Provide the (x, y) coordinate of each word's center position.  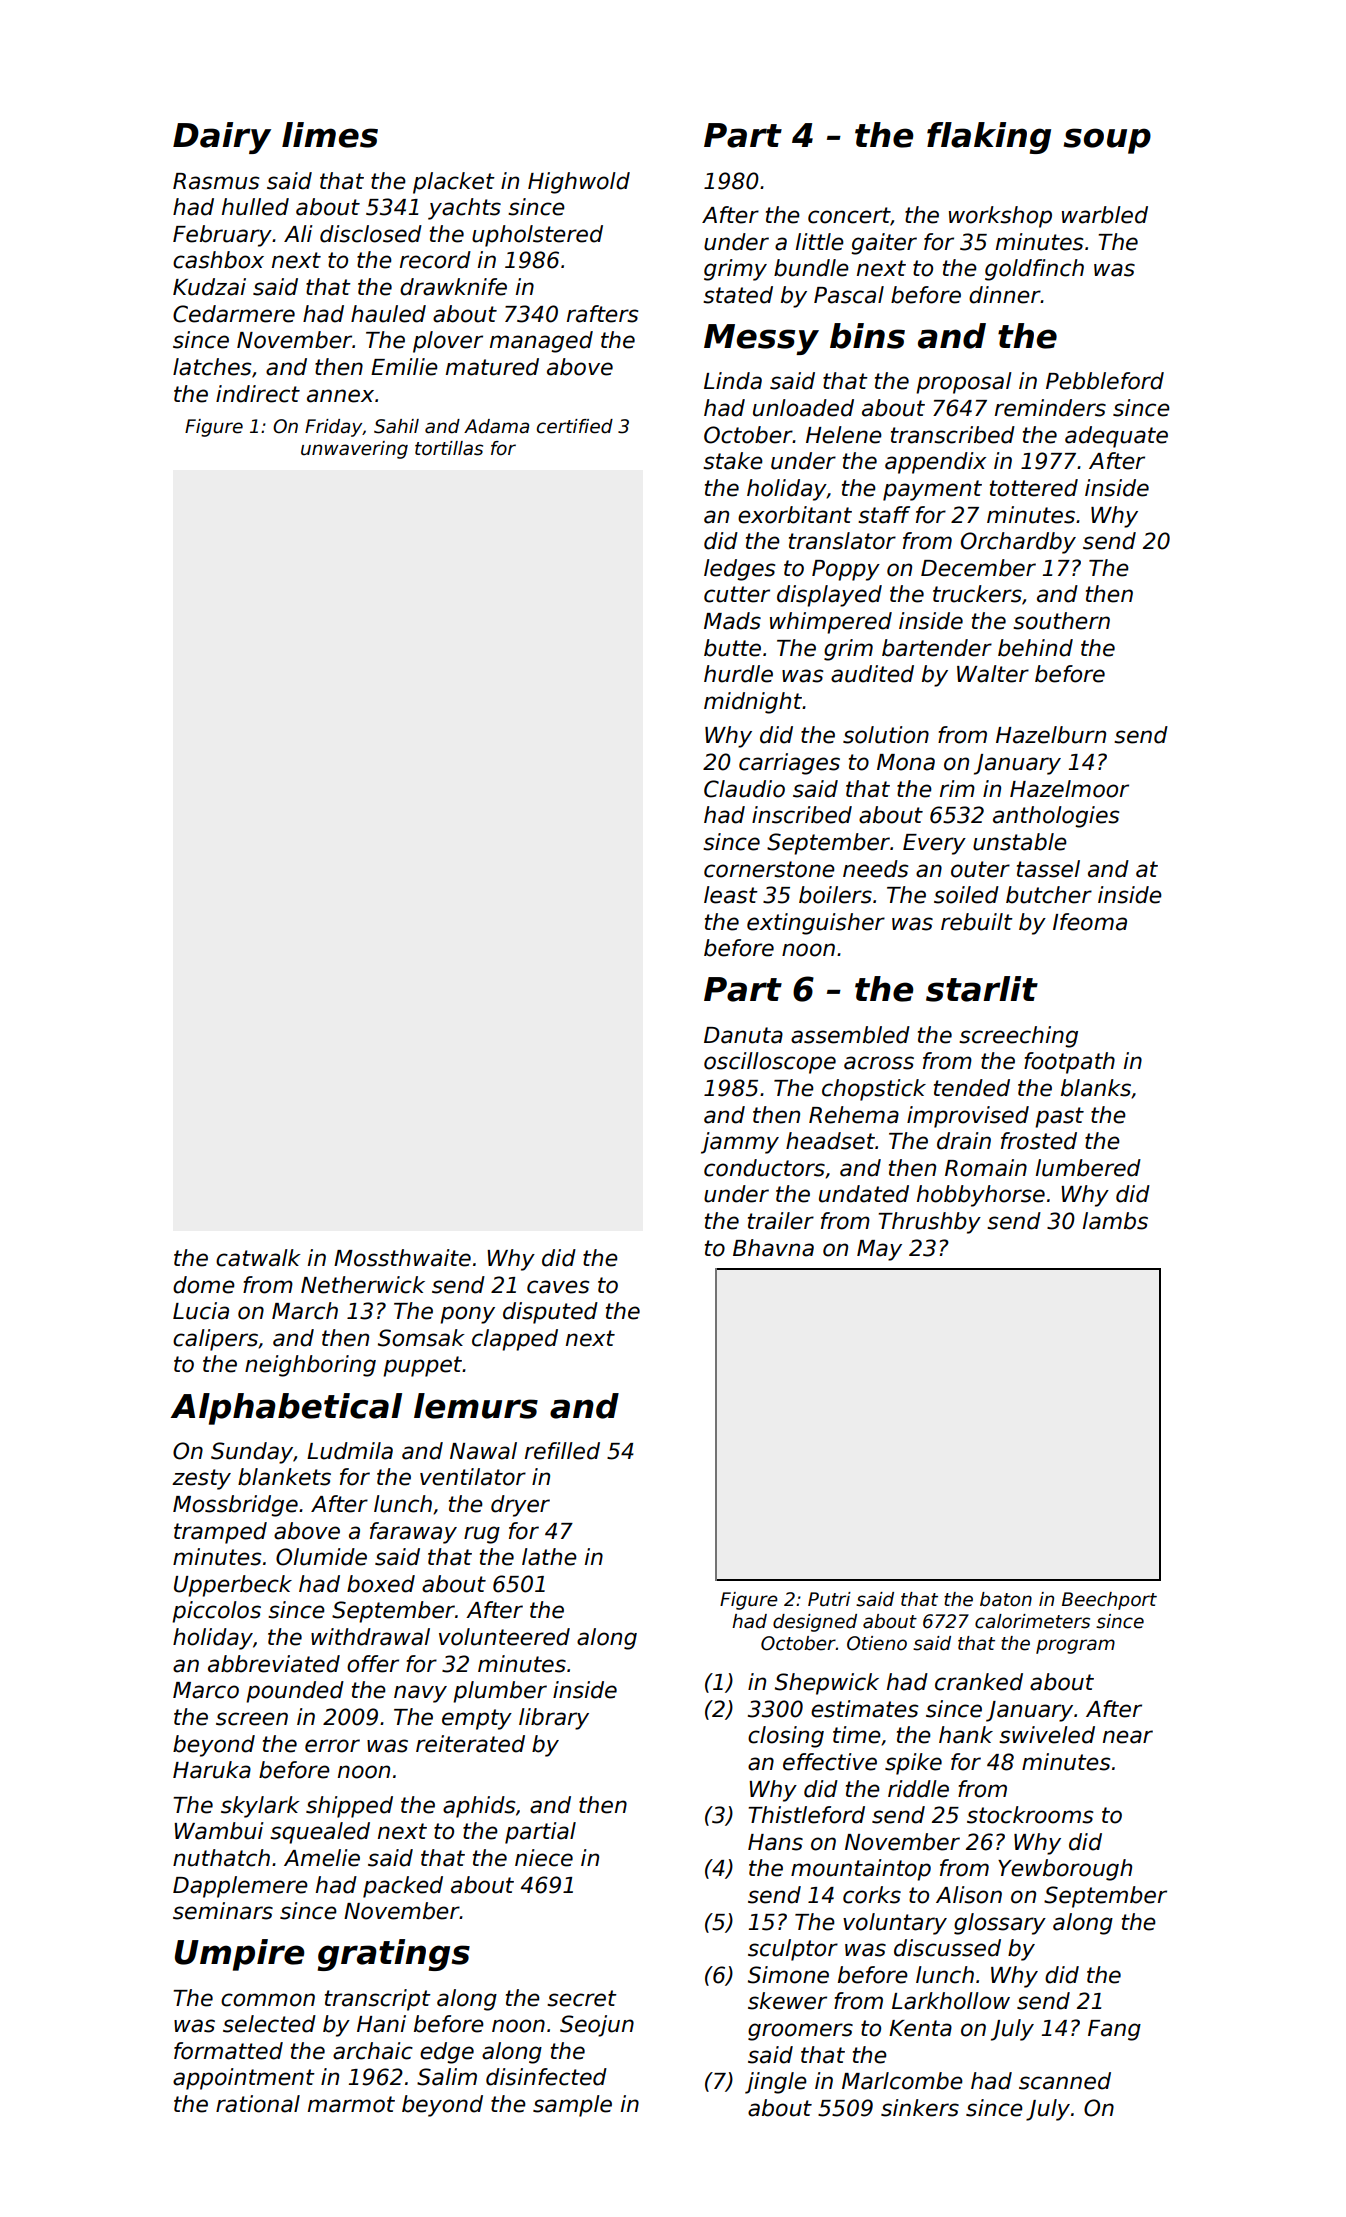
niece (544, 1858)
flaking (989, 138)
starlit (982, 989)
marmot (351, 2104)
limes (330, 135)
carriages (789, 764)
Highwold (579, 183)
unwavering (354, 450)
